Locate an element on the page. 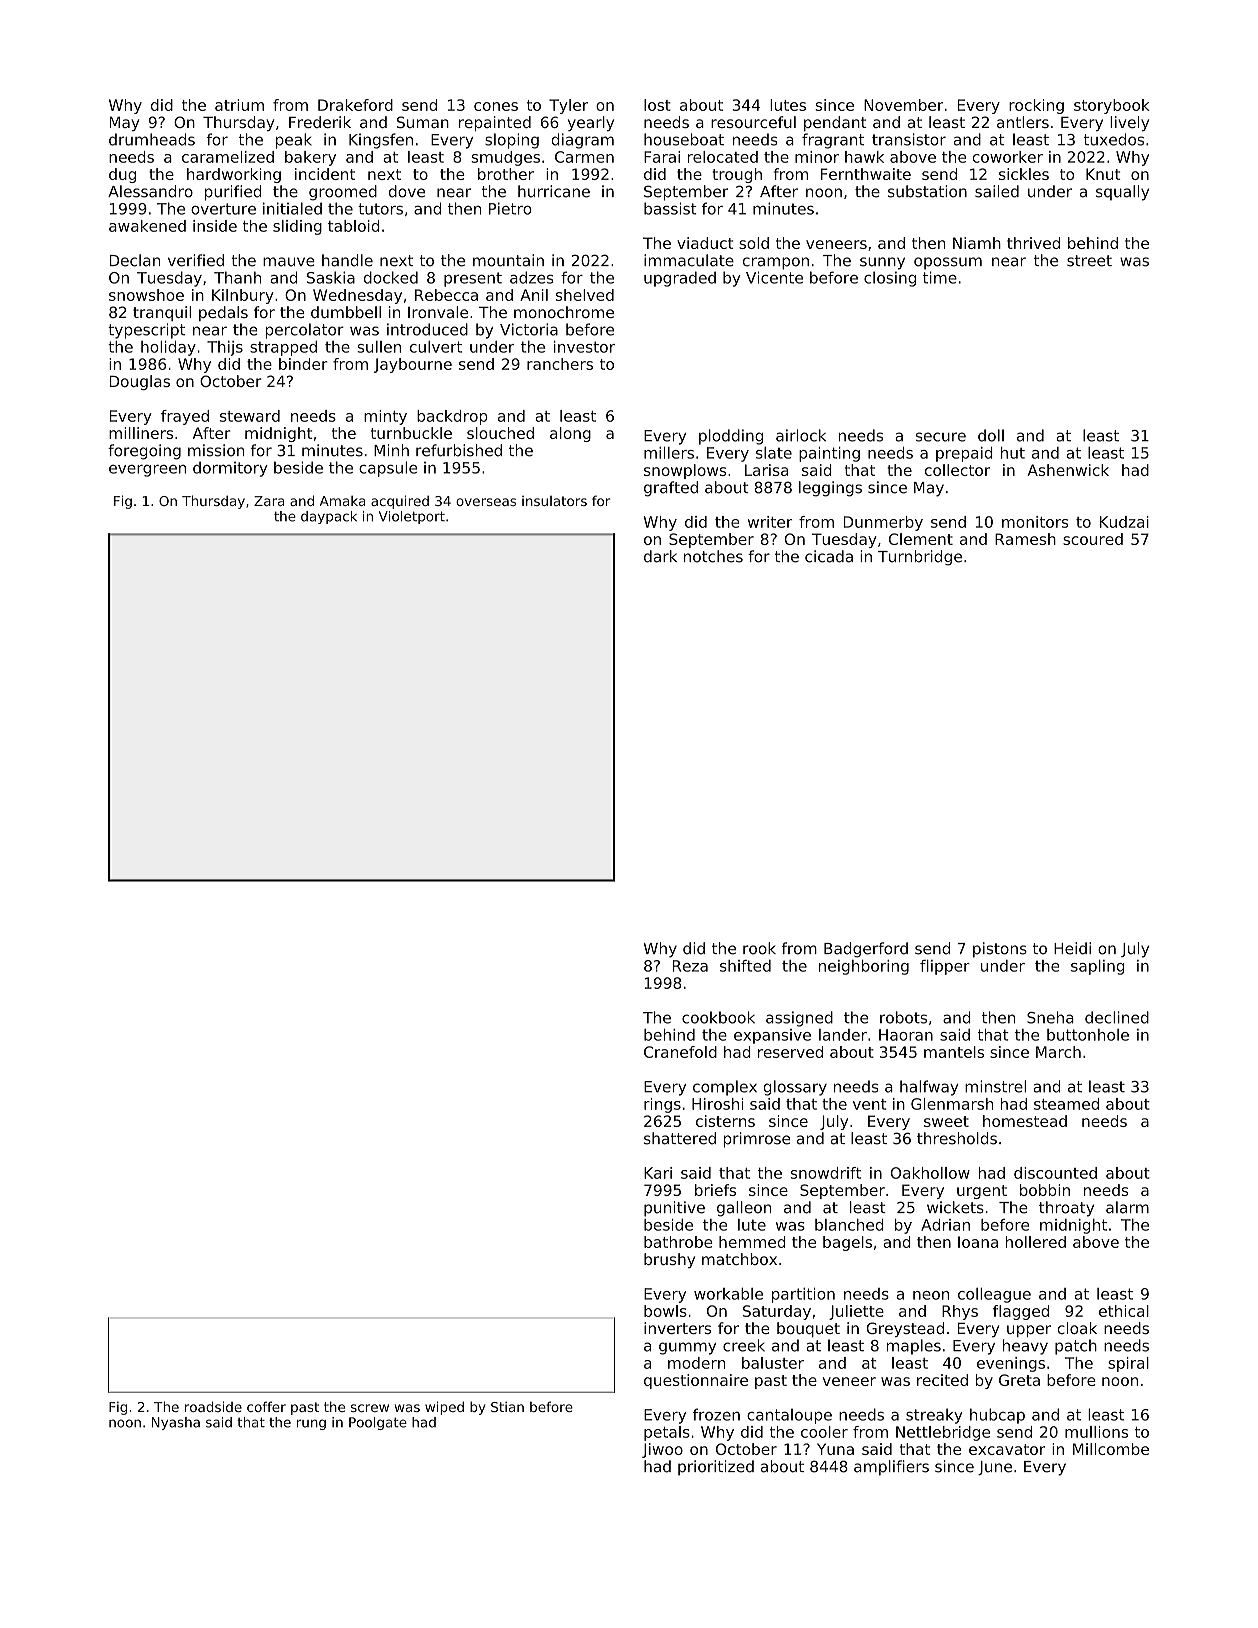 The width and height of the image is (1258, 1628). drumheads is located at coordinates (152, 139).
